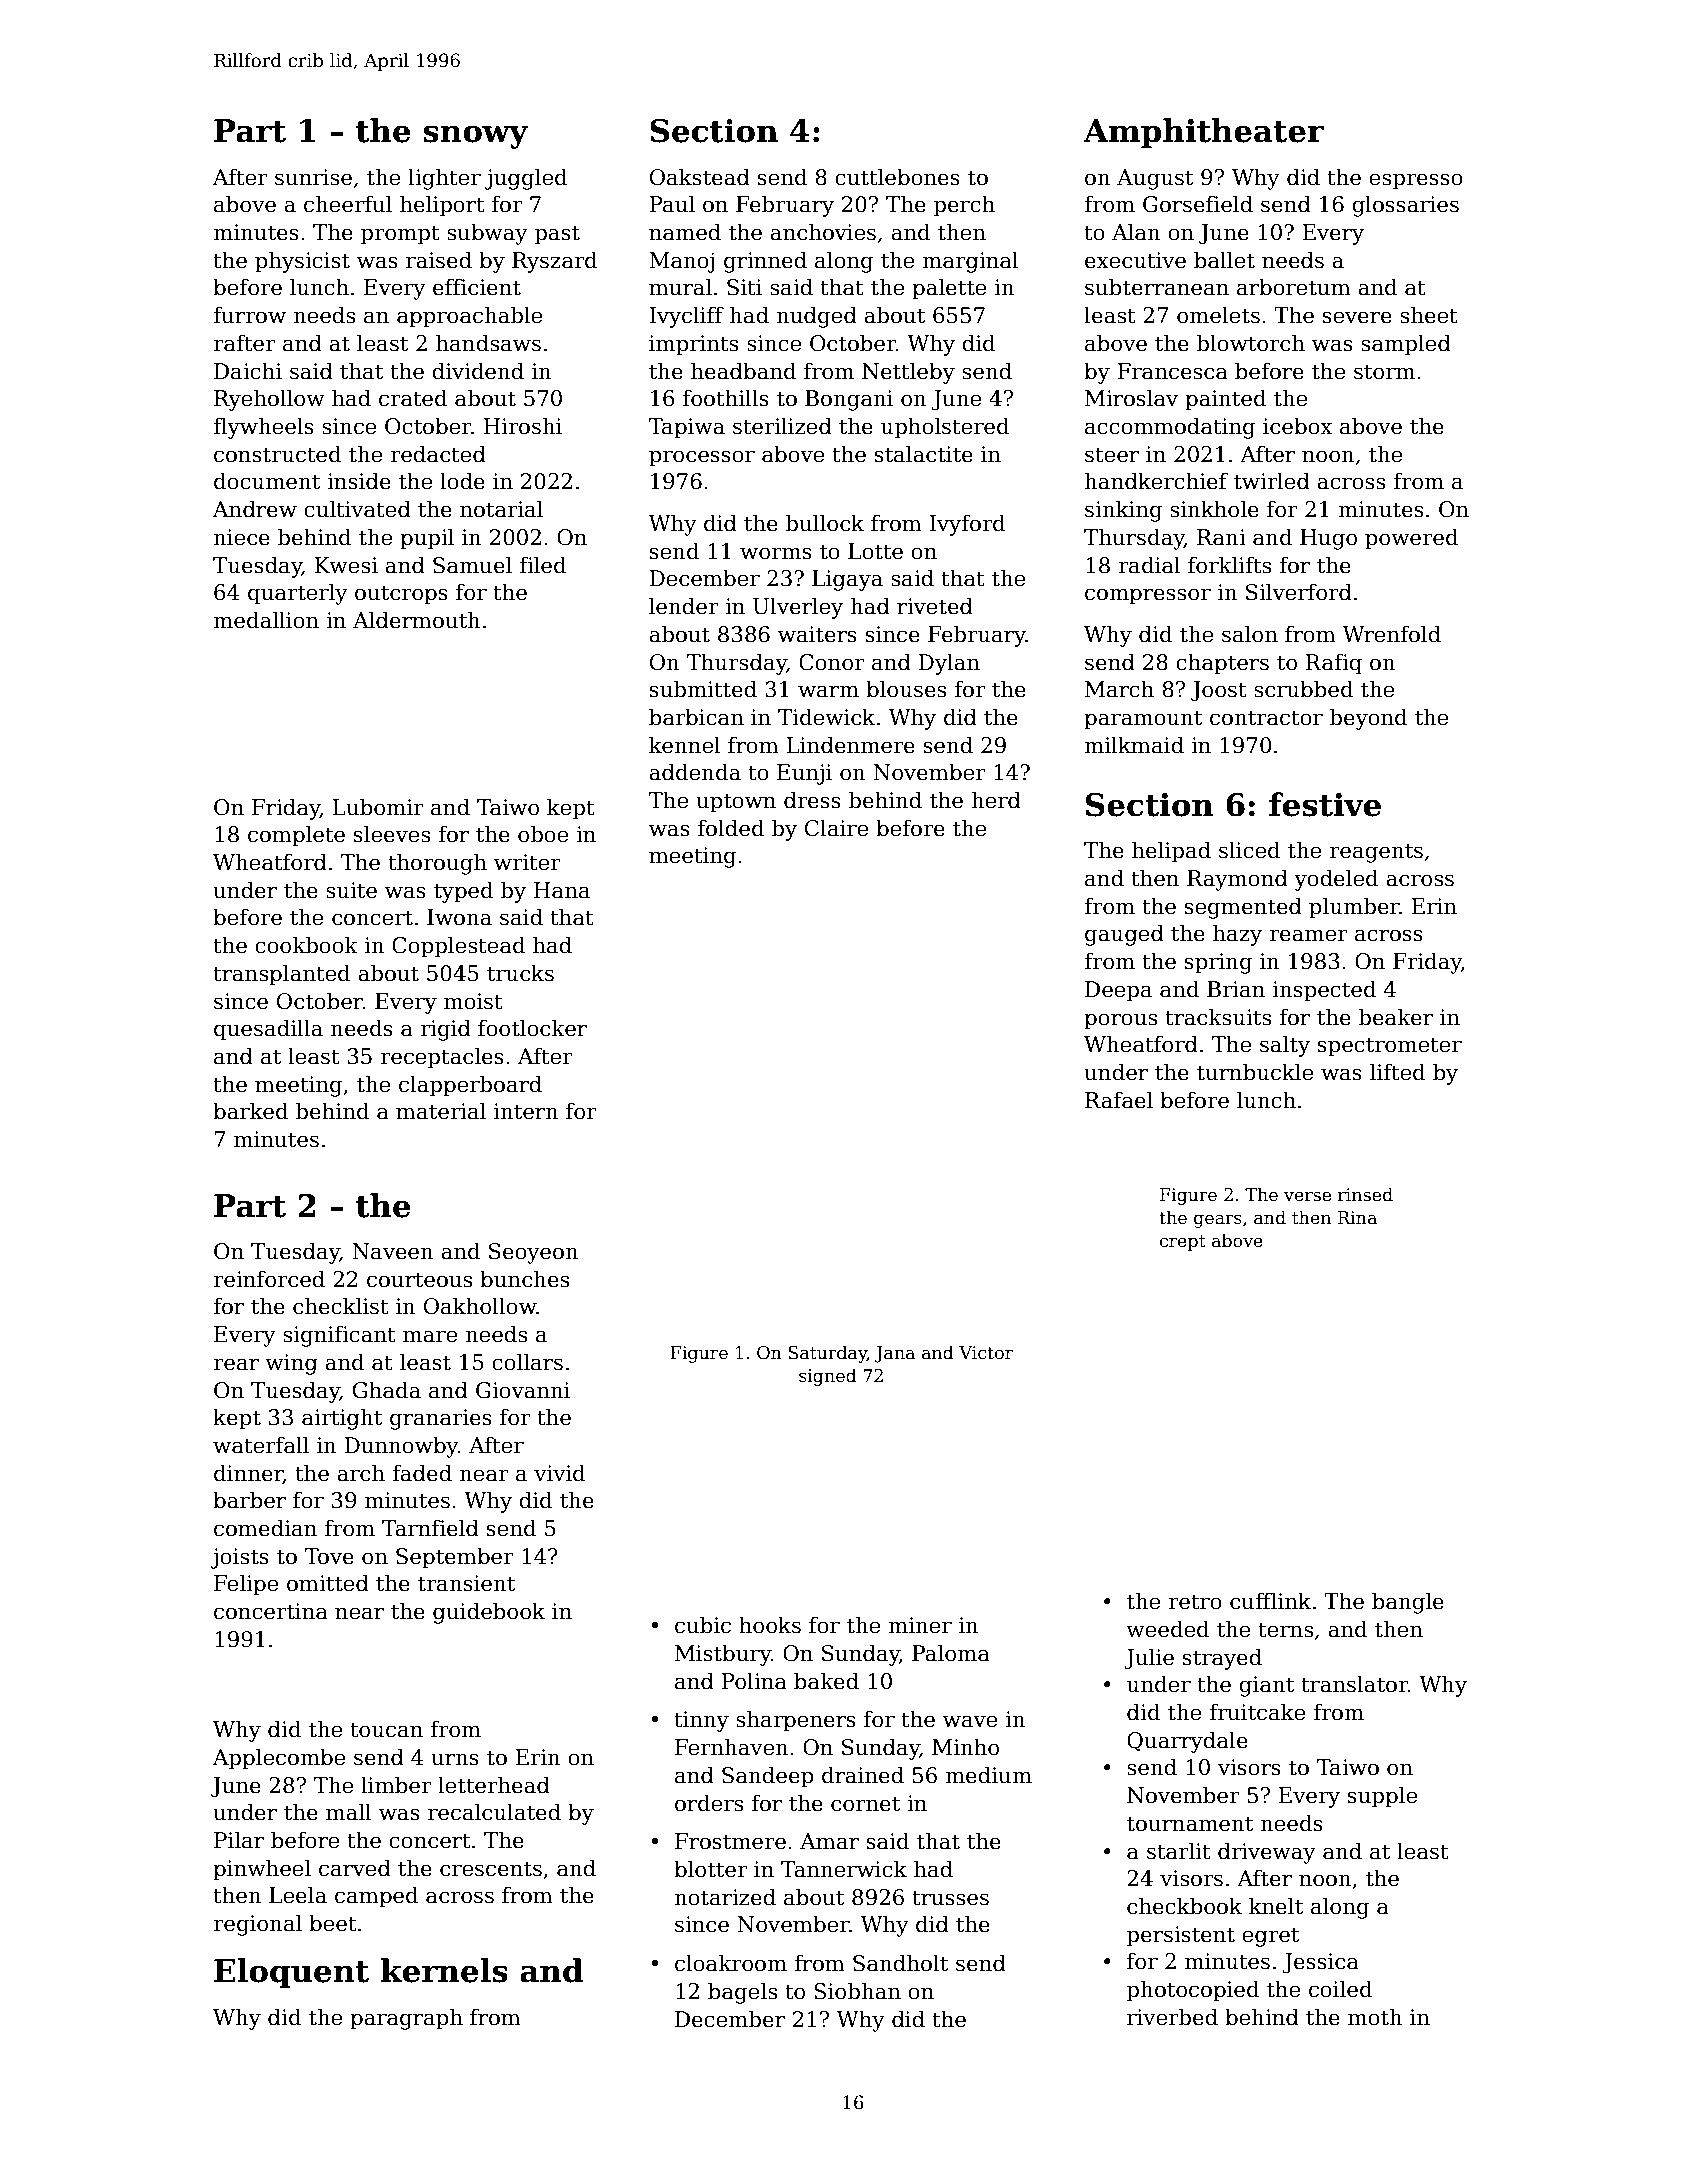 Image resolution: width=1683 pixels, height=2178 pixels. I want to click on imprints, so click(693, 345).
